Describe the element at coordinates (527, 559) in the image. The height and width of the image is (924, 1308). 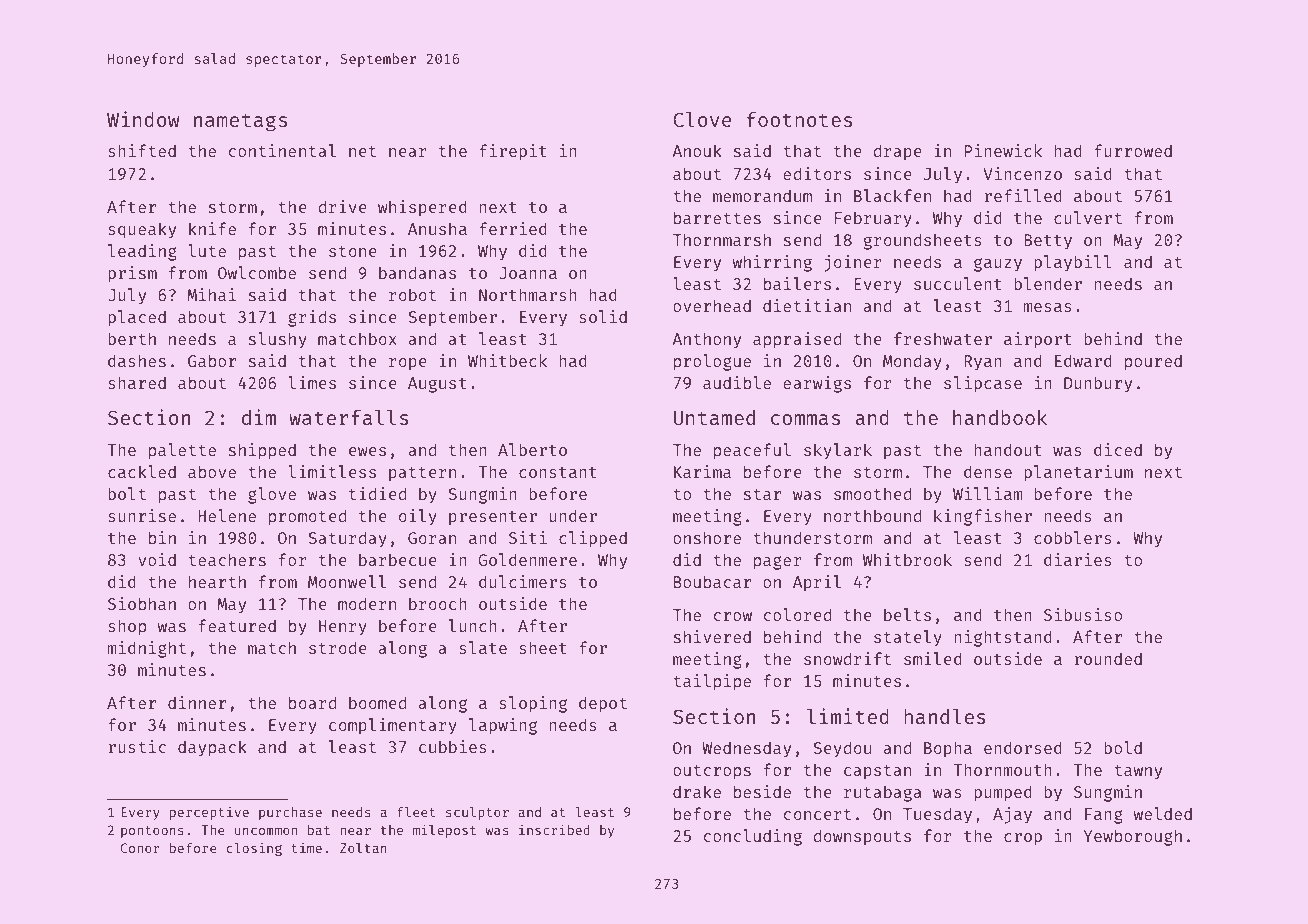
I see `Goldenmere` at that location.
